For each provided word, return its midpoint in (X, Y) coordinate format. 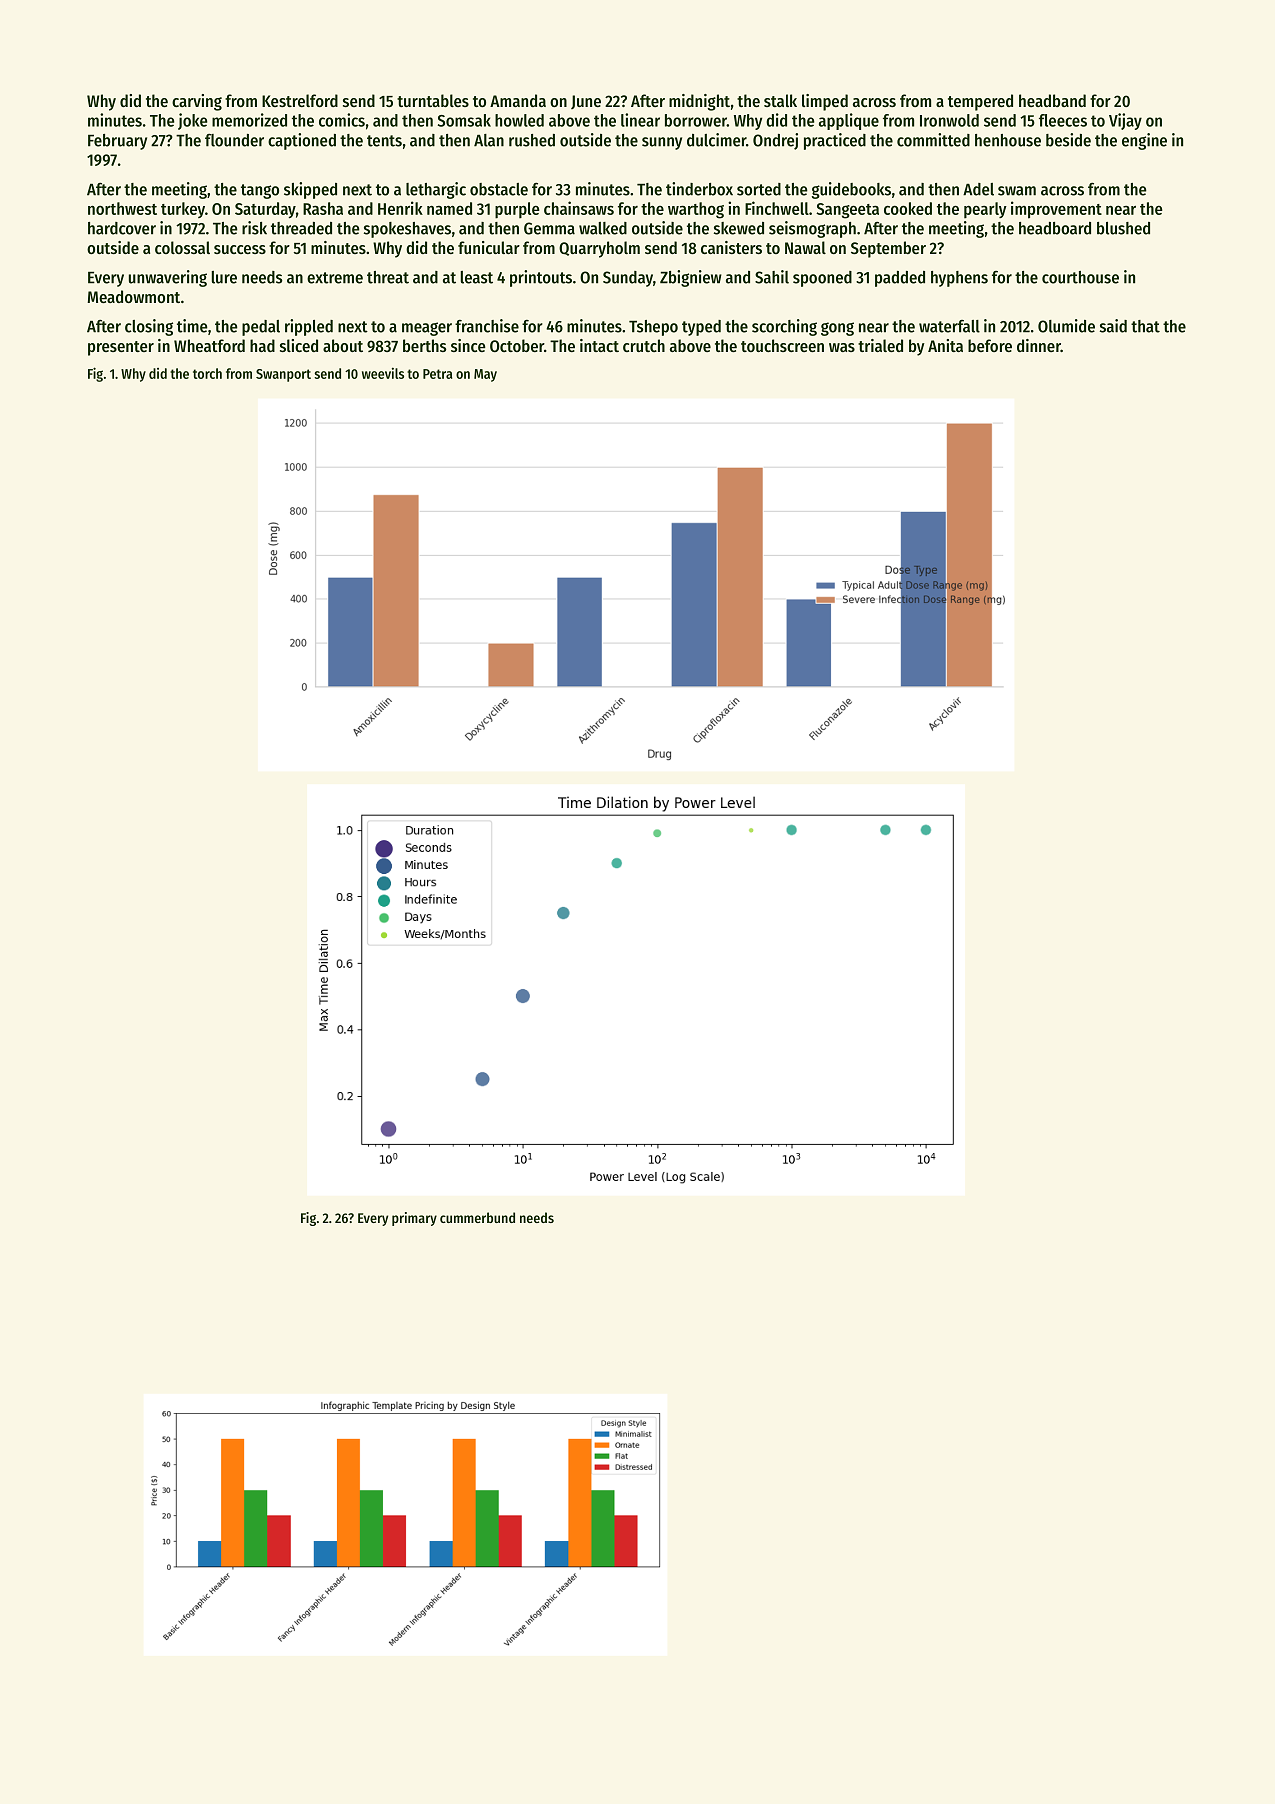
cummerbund (477, 1217)
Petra (437, 374)
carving (197, 102)
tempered (980, 102)
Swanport (283, 375)
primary (414, 1219)
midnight (699, 102)
